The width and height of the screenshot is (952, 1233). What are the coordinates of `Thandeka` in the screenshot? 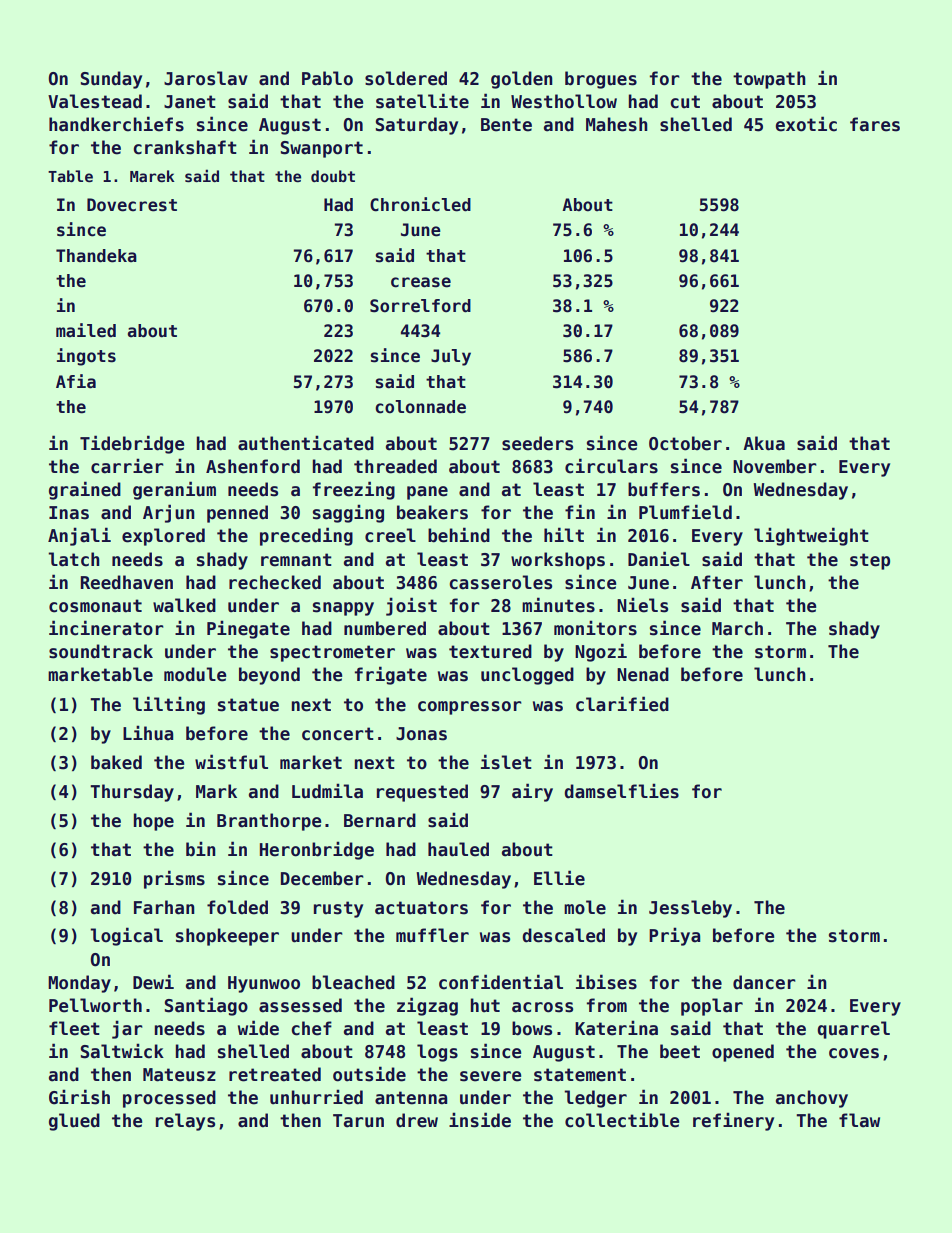 It's located at (96, 256).
